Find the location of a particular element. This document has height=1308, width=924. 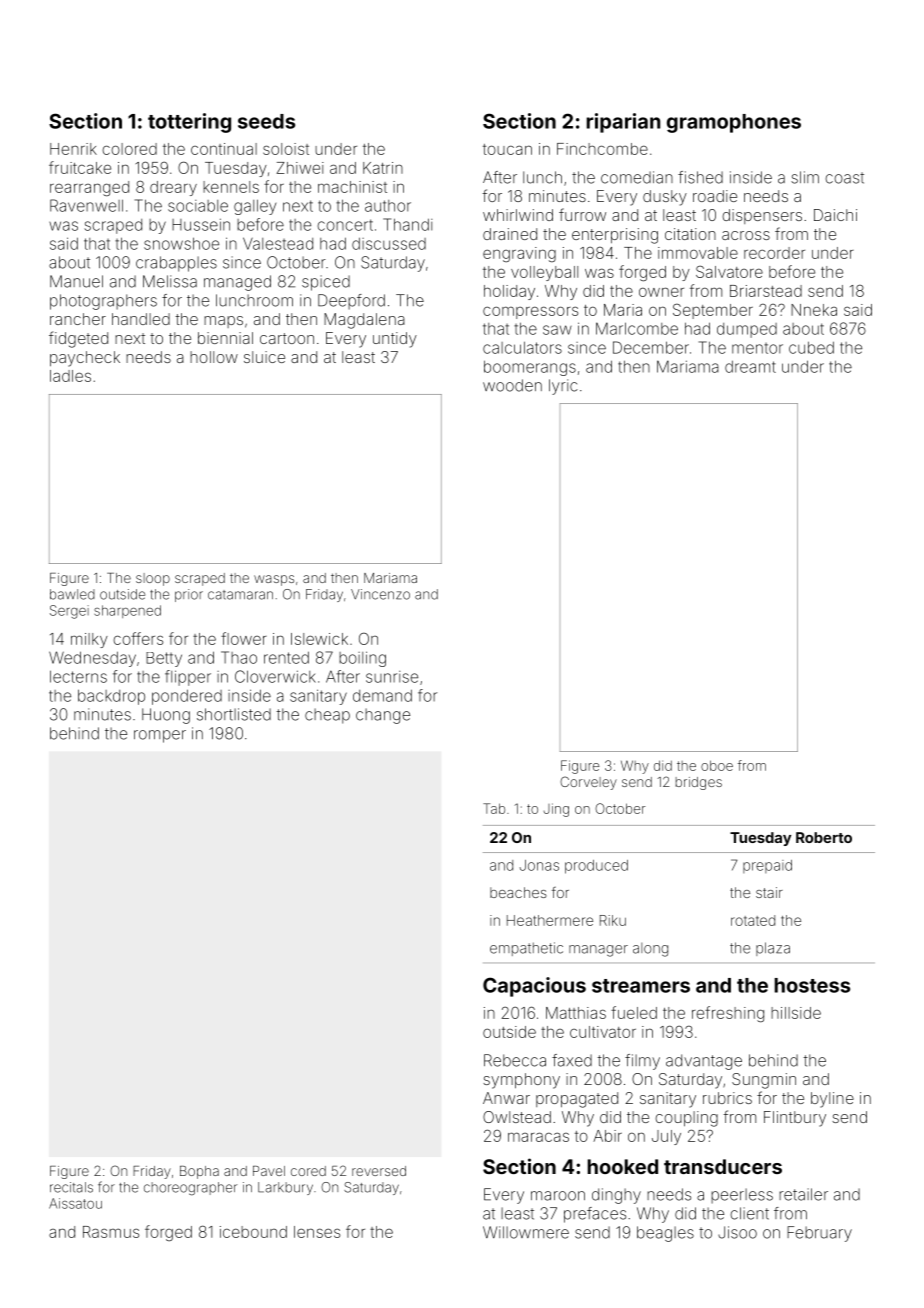

managed is located at coordinates (237, 283).
